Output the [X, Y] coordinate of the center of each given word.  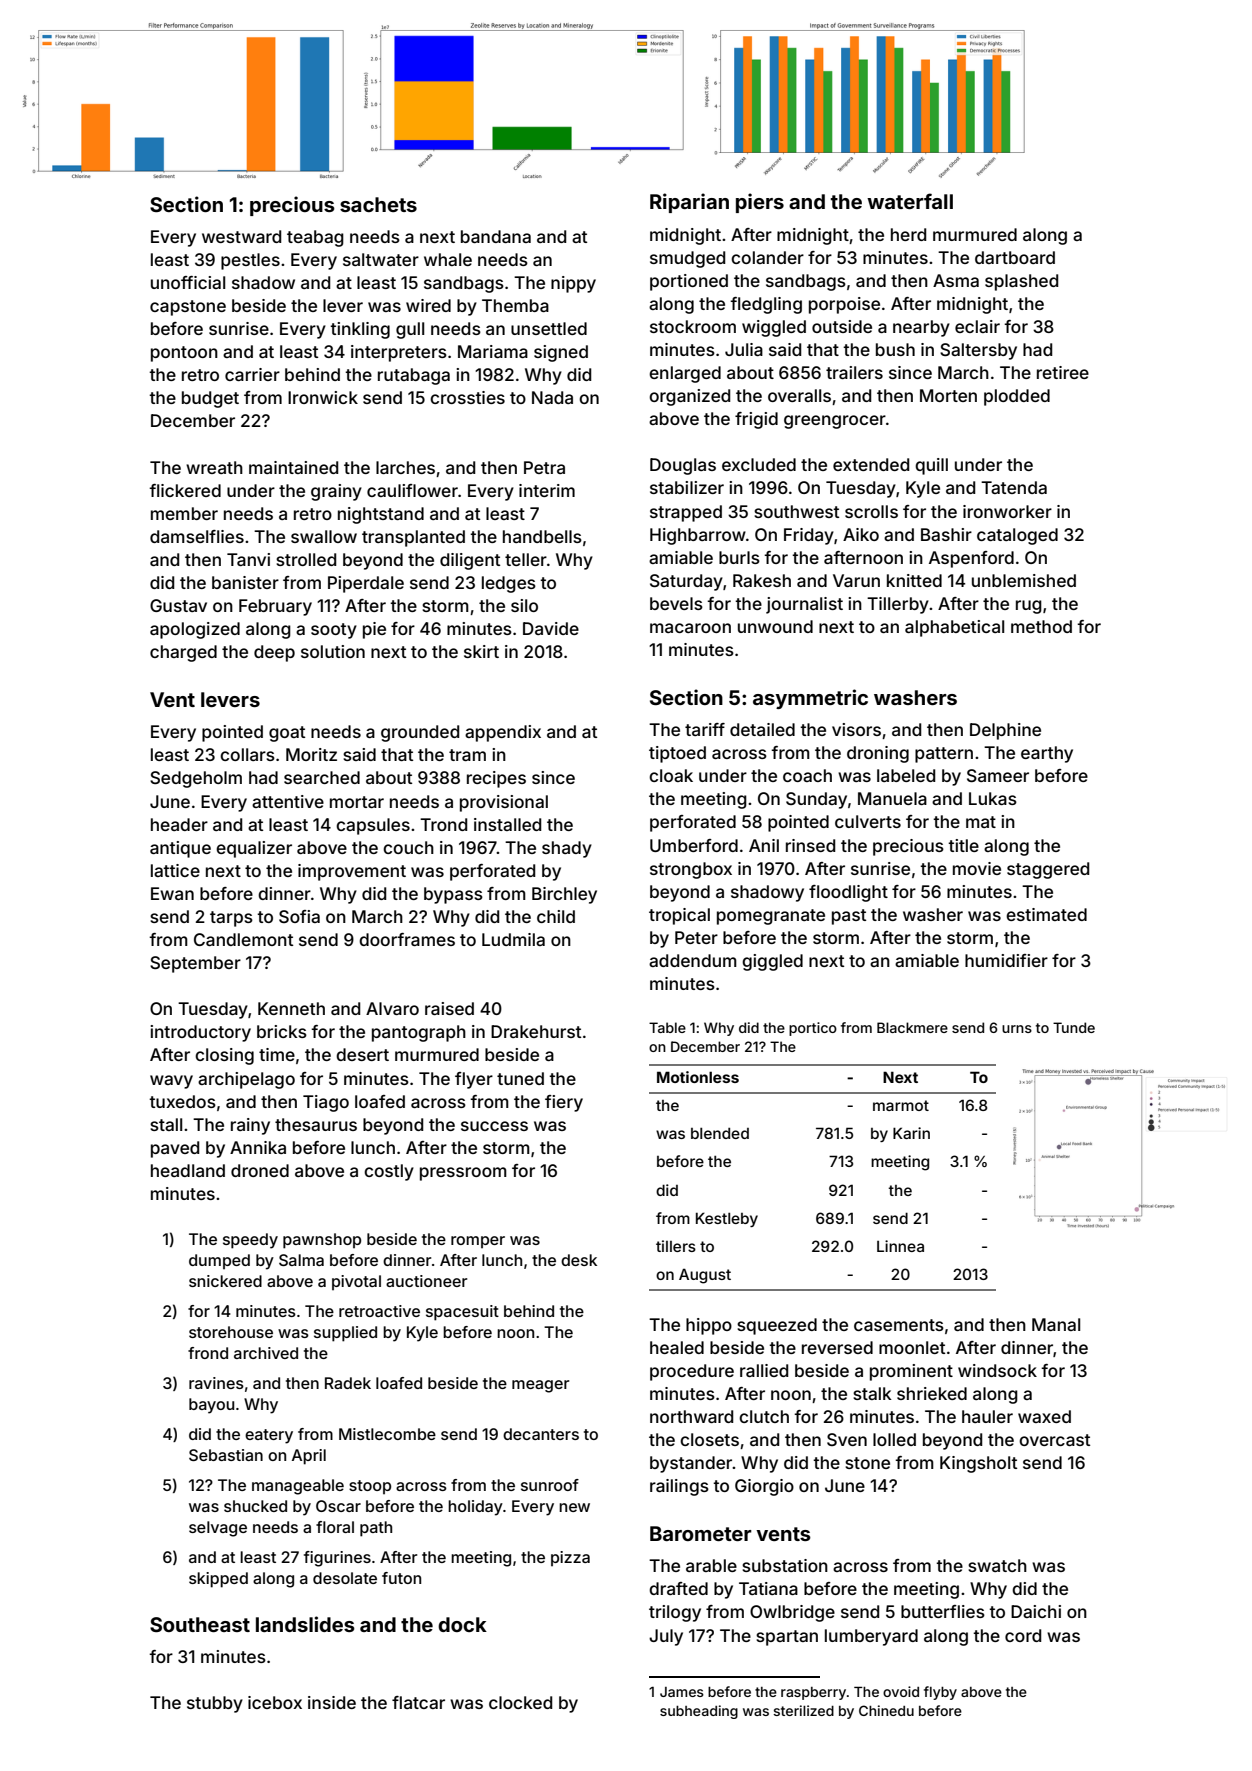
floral [335, 1527]
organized [689, 397]
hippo [709, 1326]
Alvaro [392, 1008]
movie [977, 868]
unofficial [188, 282]
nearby [921, 328]
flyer [474, 1080]
